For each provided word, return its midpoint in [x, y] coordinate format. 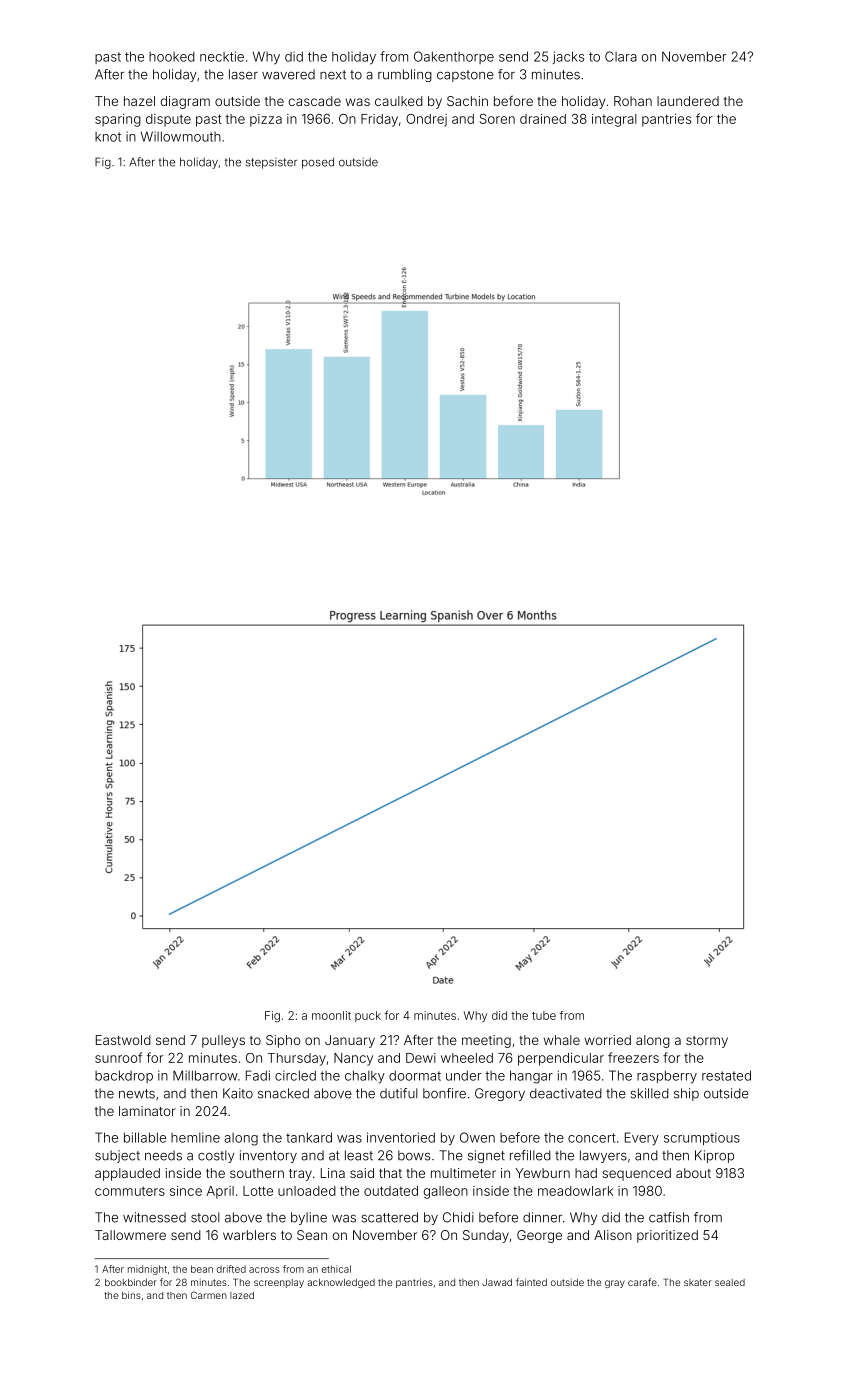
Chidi [458, 1217]
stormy [707, 1042]
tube [544, 1015]
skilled [650, 1093]
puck [368, 1016]
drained [543, 119]
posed [318, 163]
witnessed [154, 1217]
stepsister [271, 163]
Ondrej [426, 120]
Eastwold [123, 1040]
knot [108, 137]
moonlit [331, 1015]
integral [614, 120]
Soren [497, 119]
